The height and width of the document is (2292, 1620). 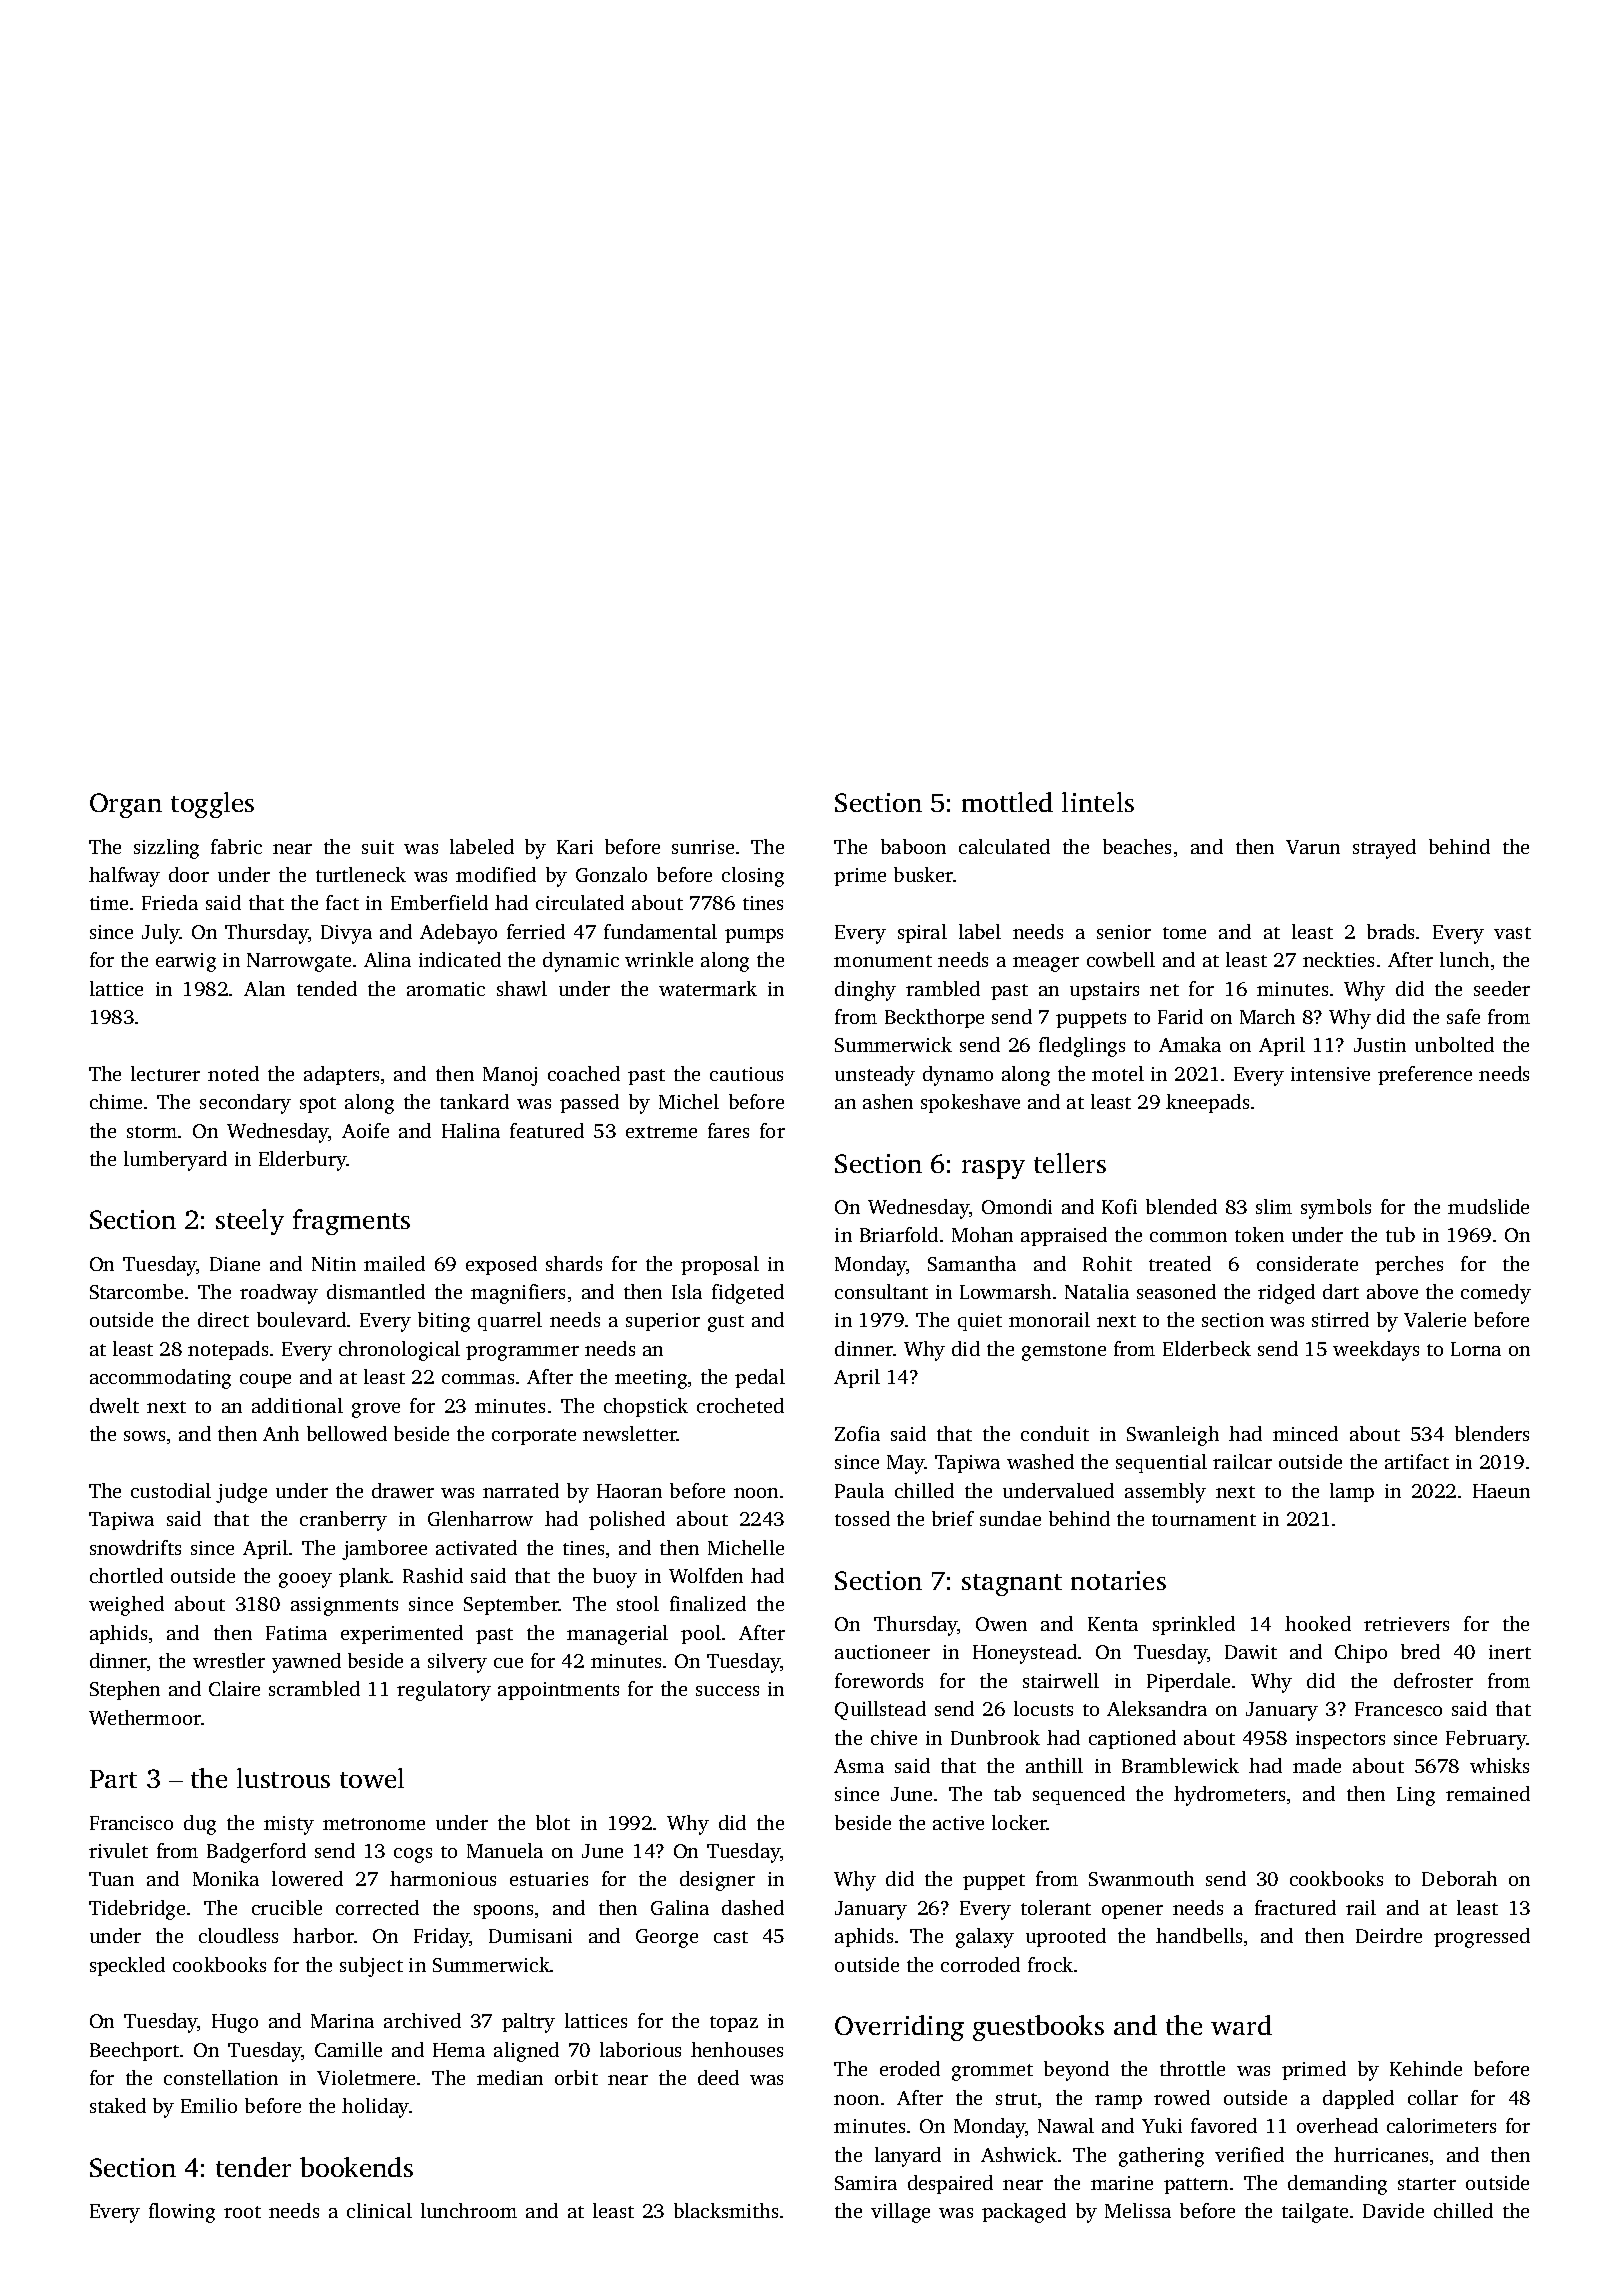 What do you see at coordinates (1295, 1907) in the document?
I see `fractured` at bounding box center [1295, 1907].
